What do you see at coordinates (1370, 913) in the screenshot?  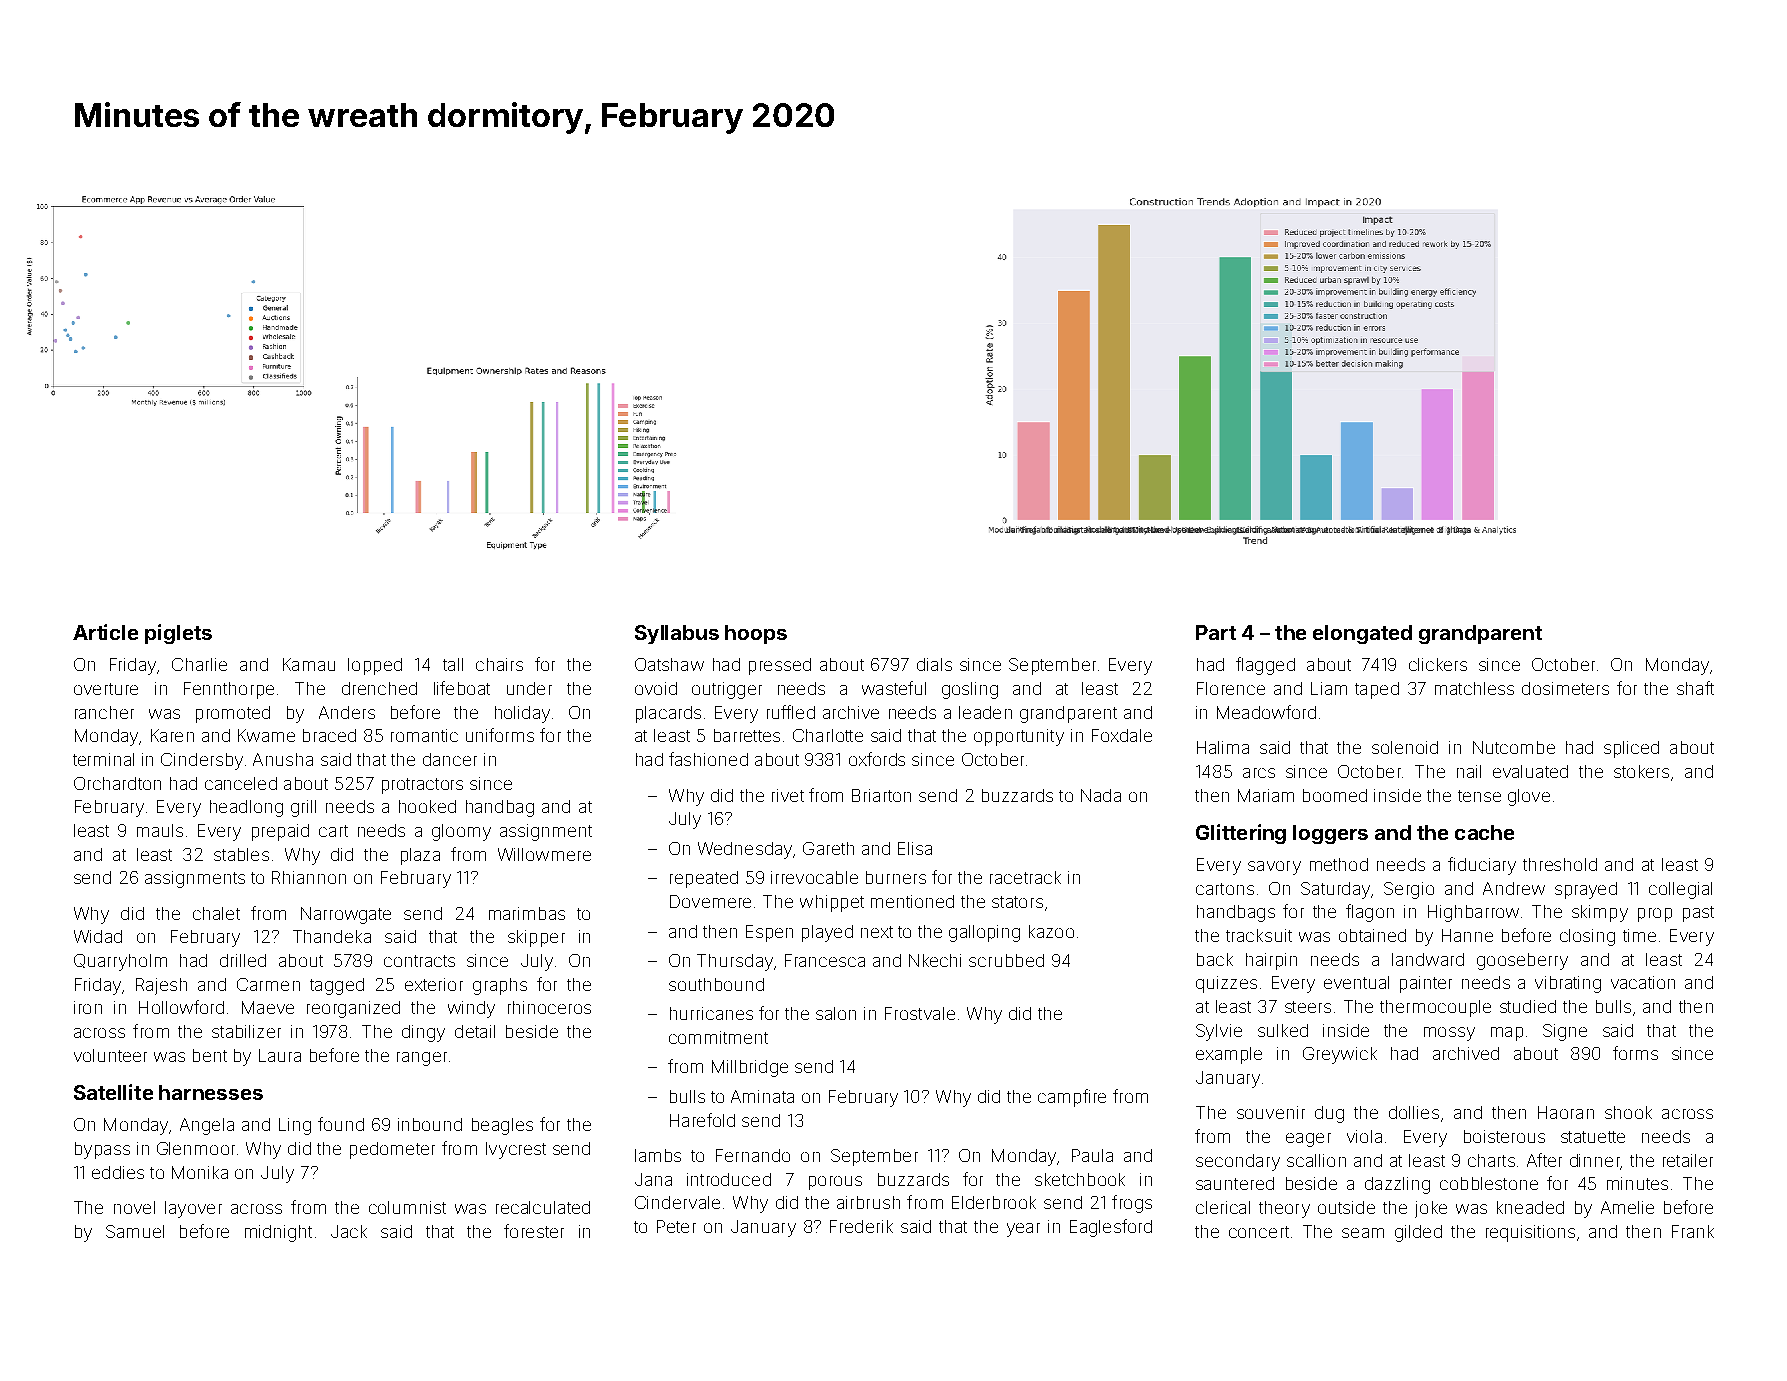 I see `flagon` at bounding box center [1370, 913].
